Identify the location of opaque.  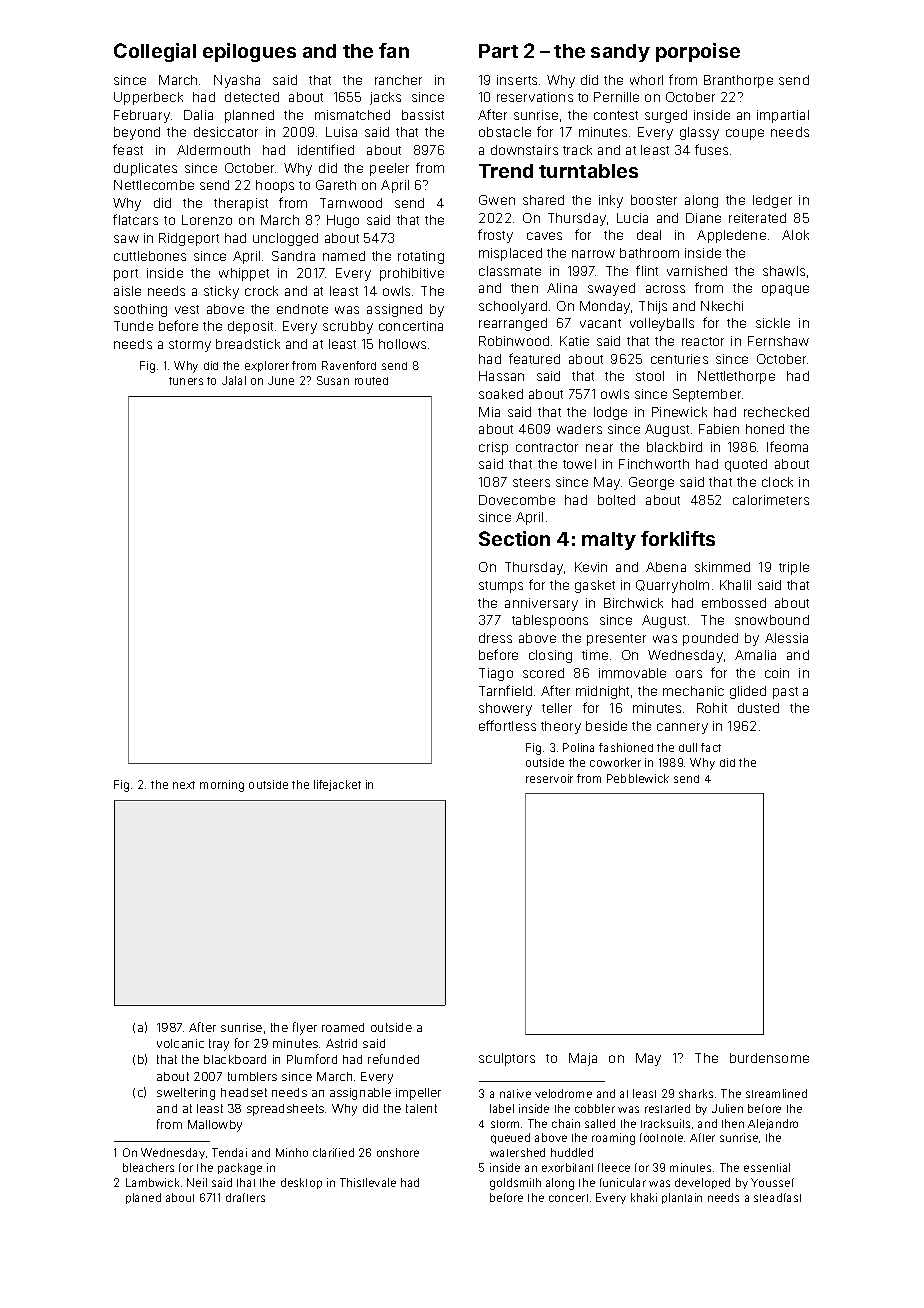
(785, 290).
